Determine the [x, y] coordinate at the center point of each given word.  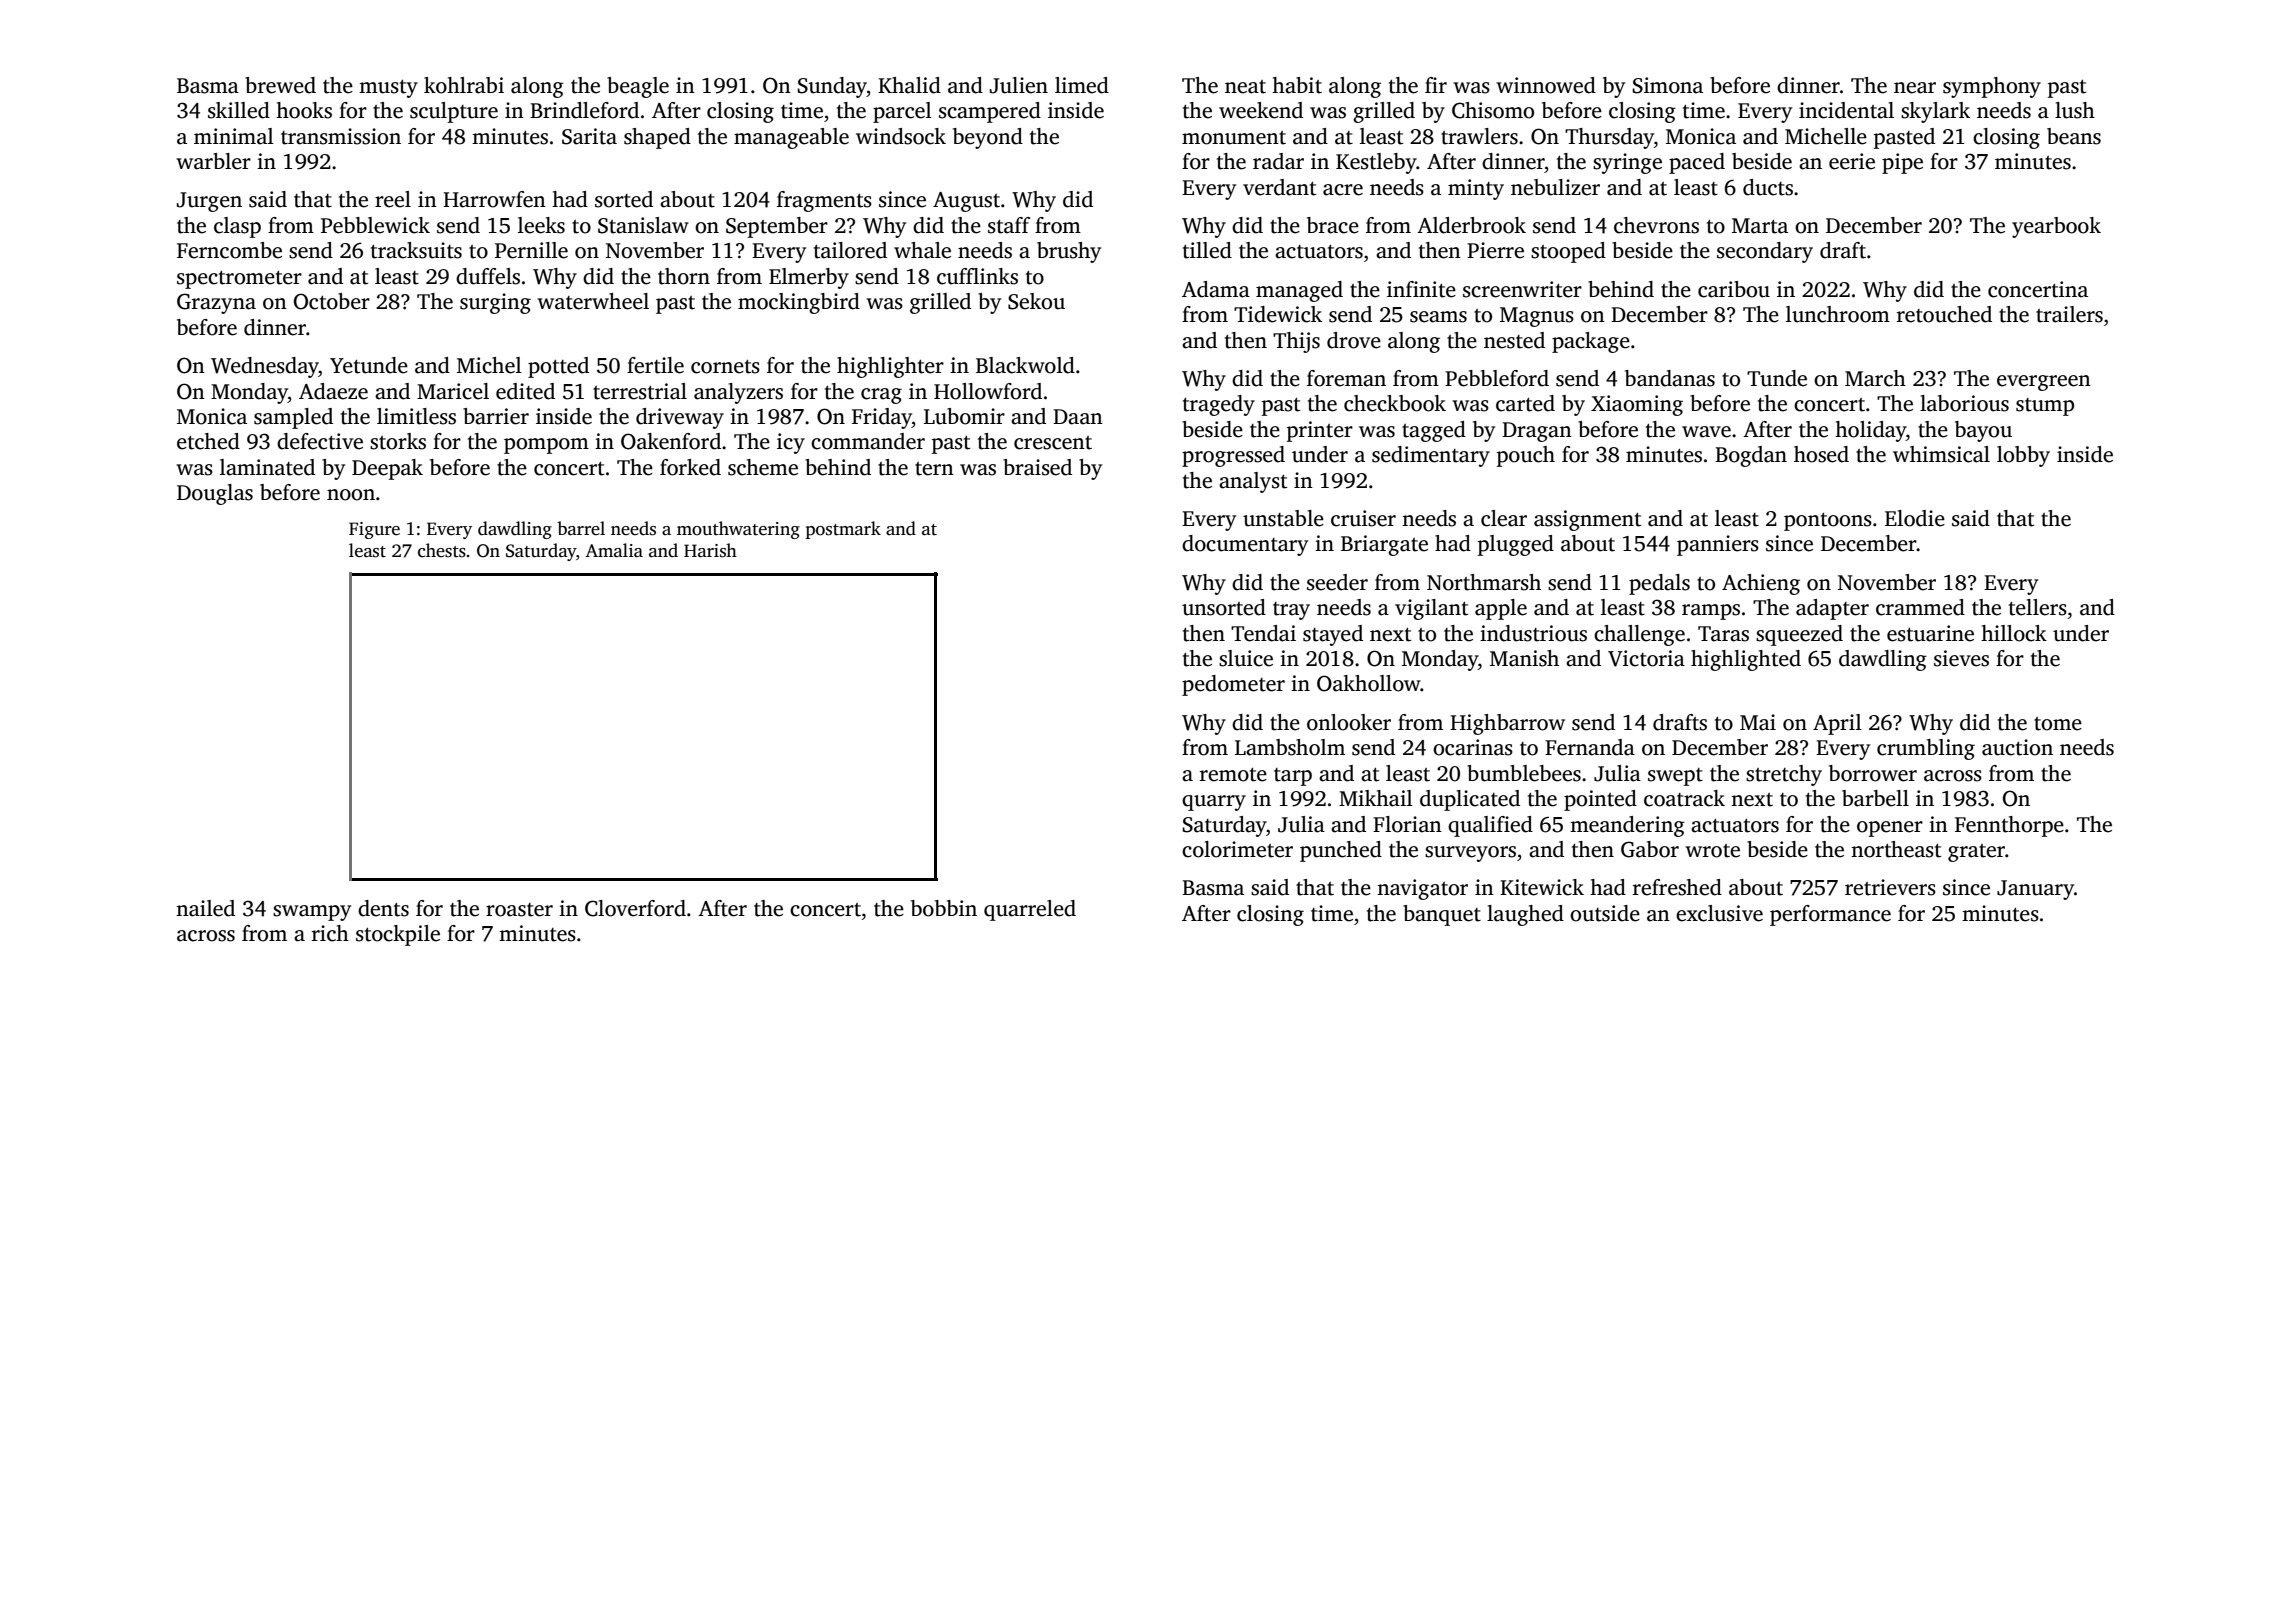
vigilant [1431, 609]
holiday [1870, 431]
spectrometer [239, 280]
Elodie [1915, 518]
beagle [638, 87]
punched [1341, 851]
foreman [1346, 378]
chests [442, 550]
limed [1082, 85]
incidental [1846, 110]
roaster [519, 910]
